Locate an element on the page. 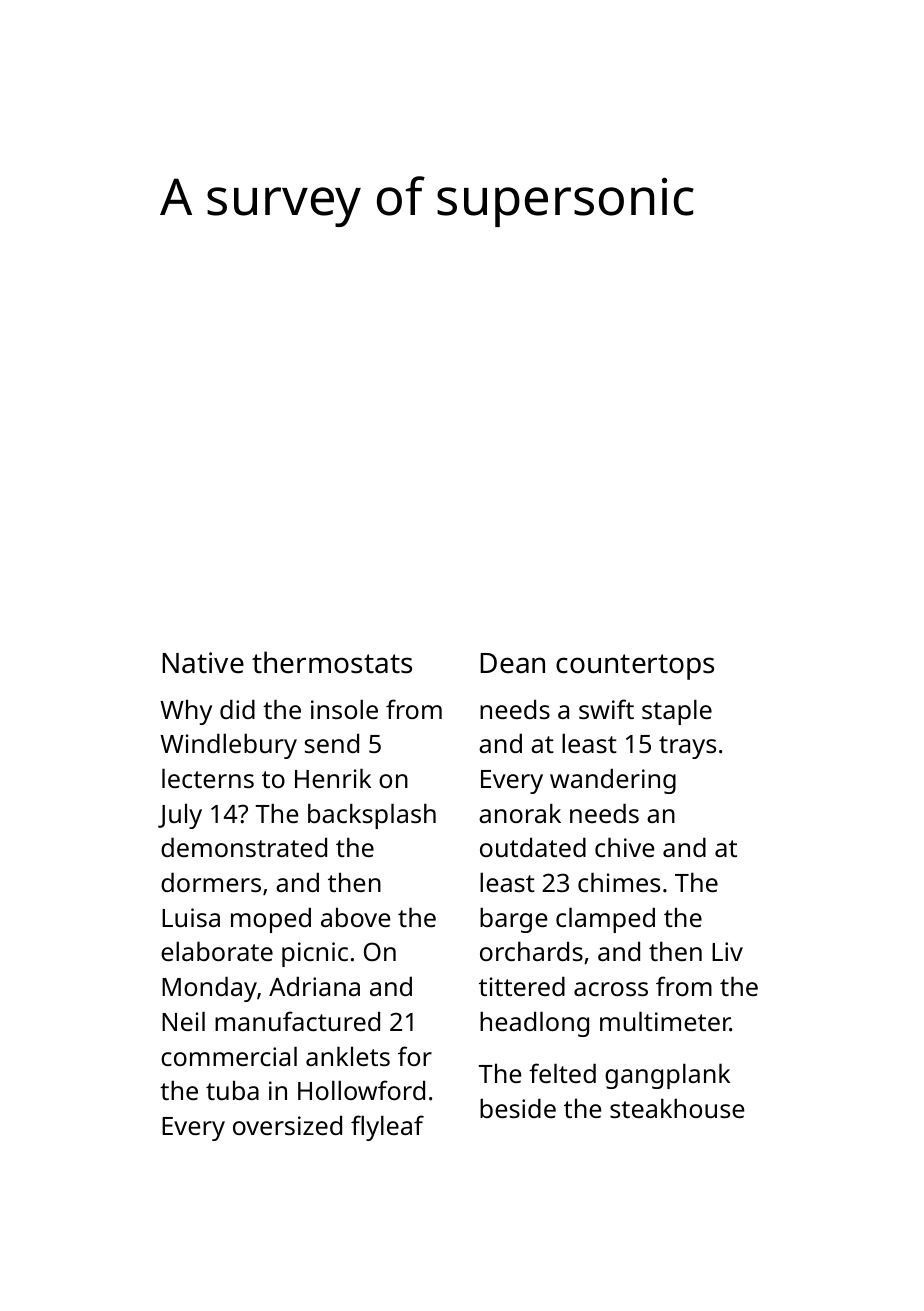  gangplank is located at coordinates (667, 1076).
